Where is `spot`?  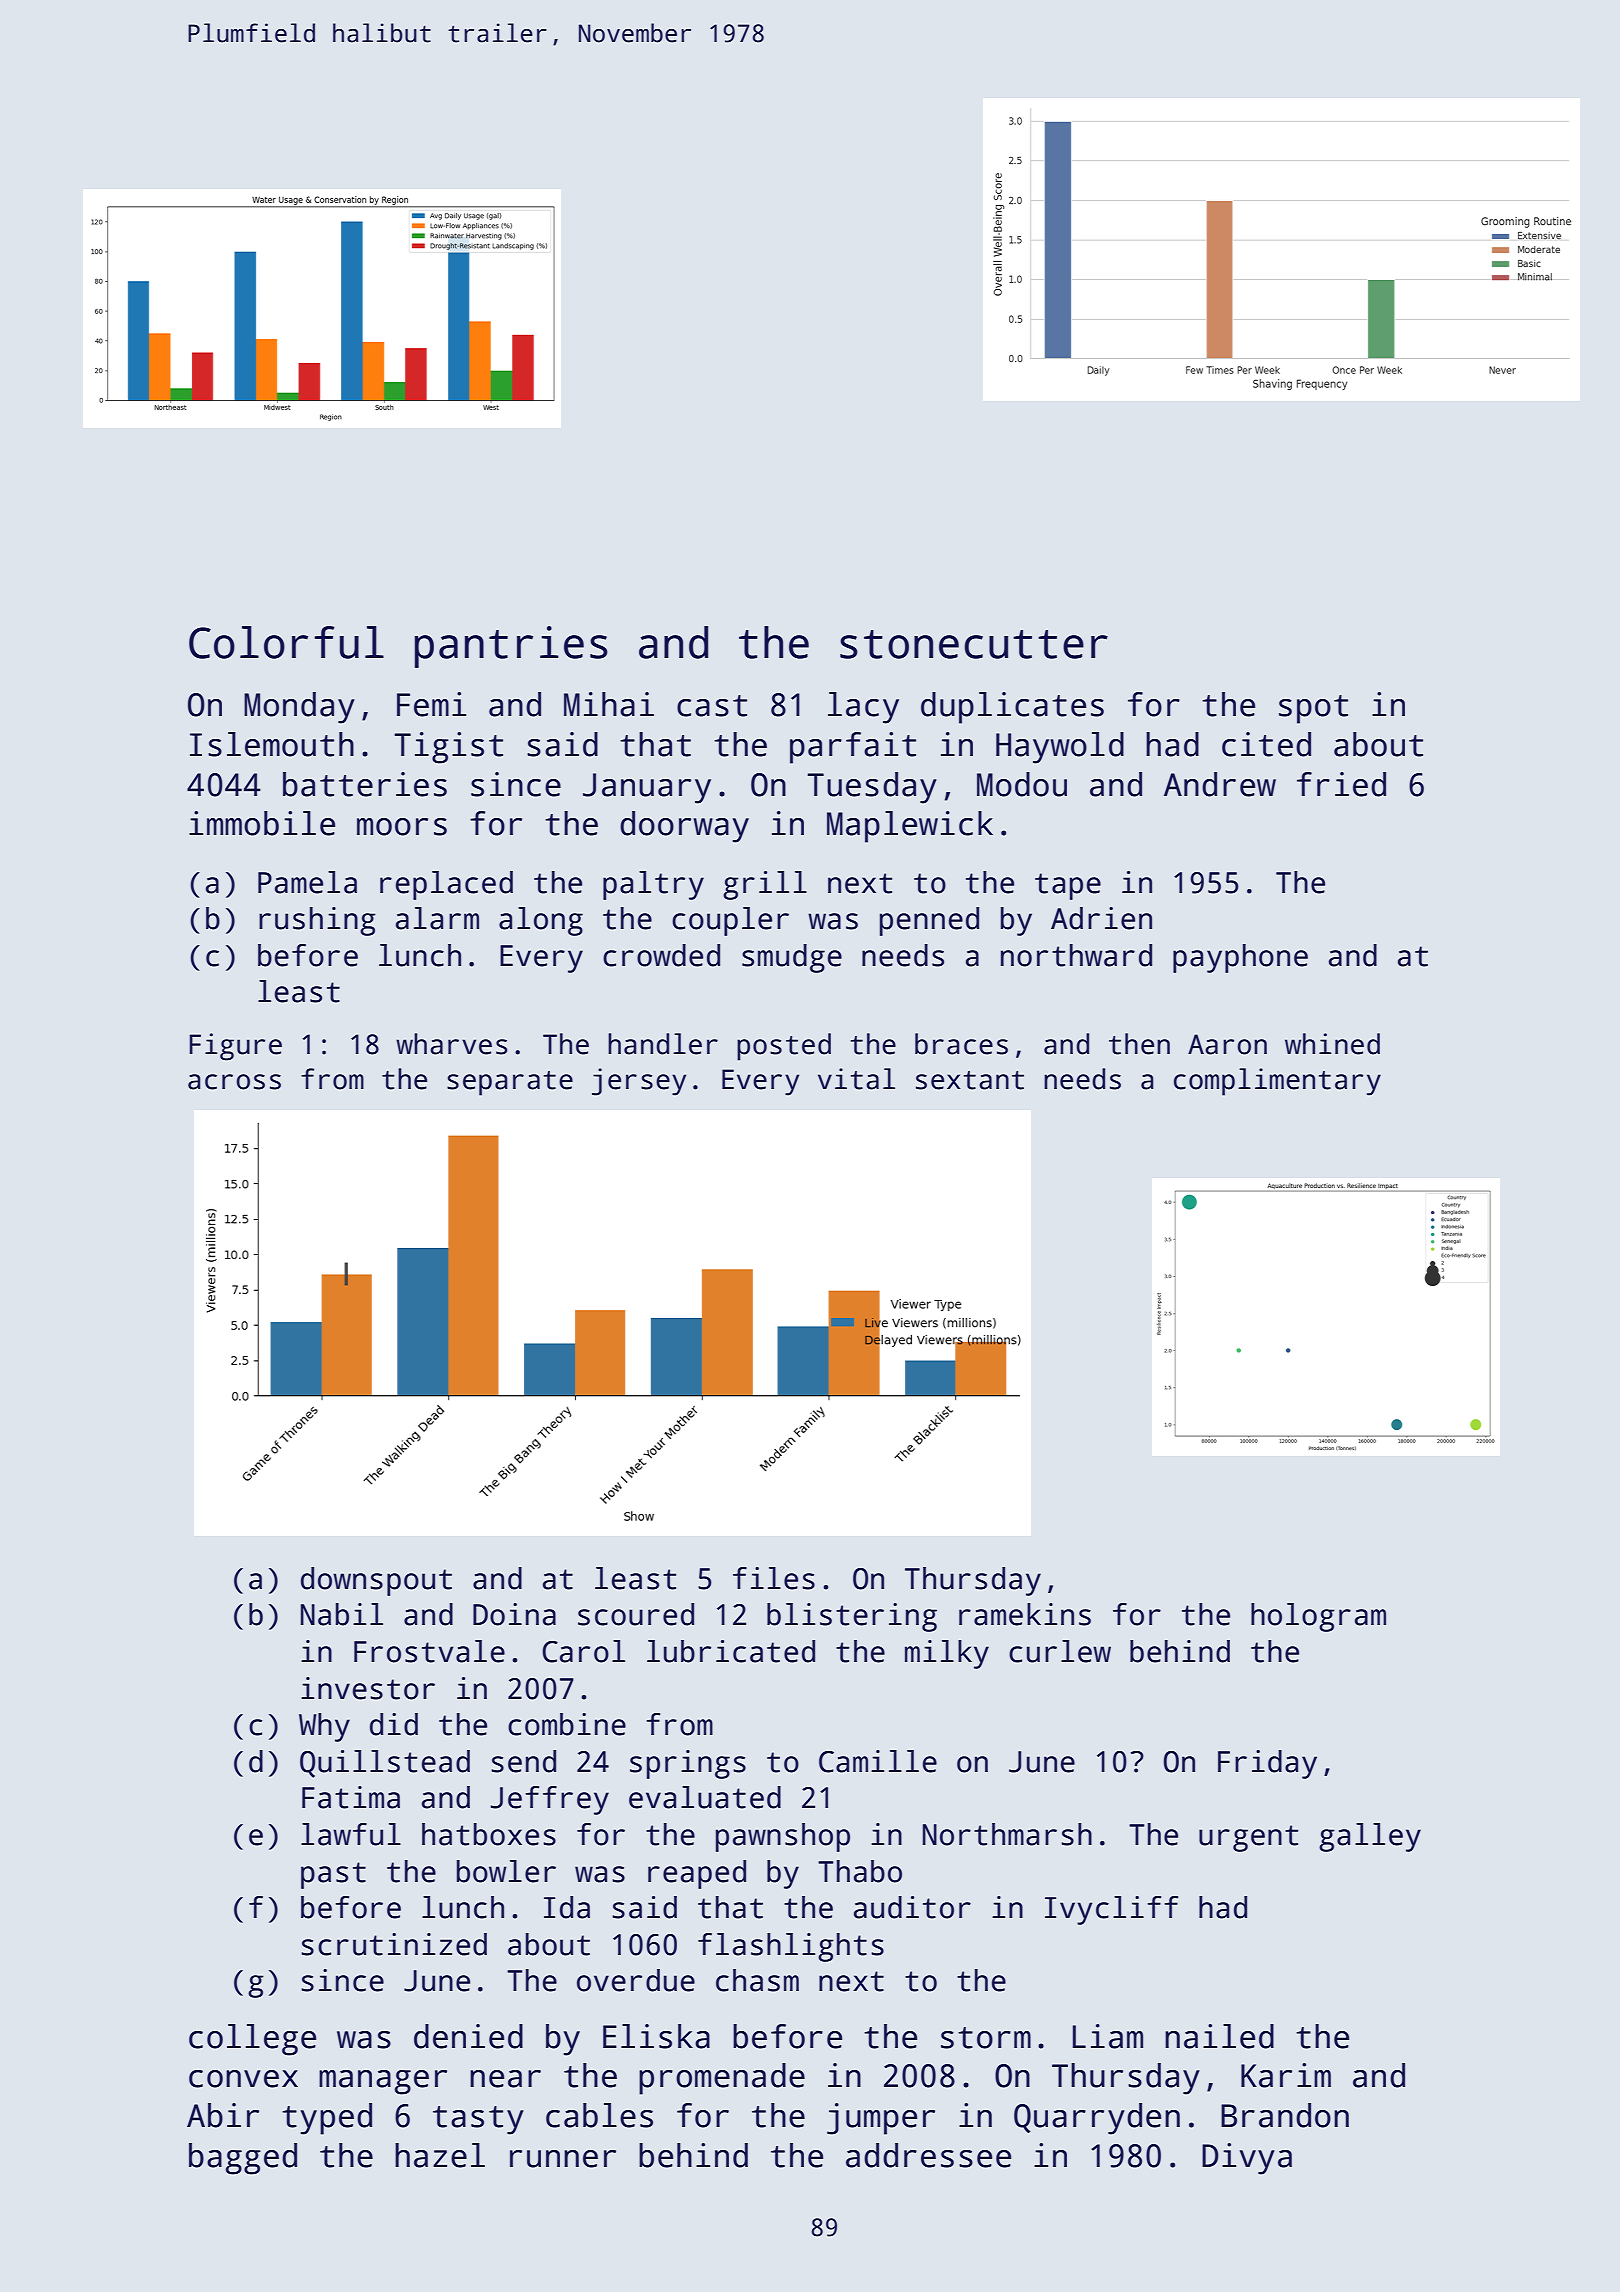 spot is located at coordinates (1313, 709).
